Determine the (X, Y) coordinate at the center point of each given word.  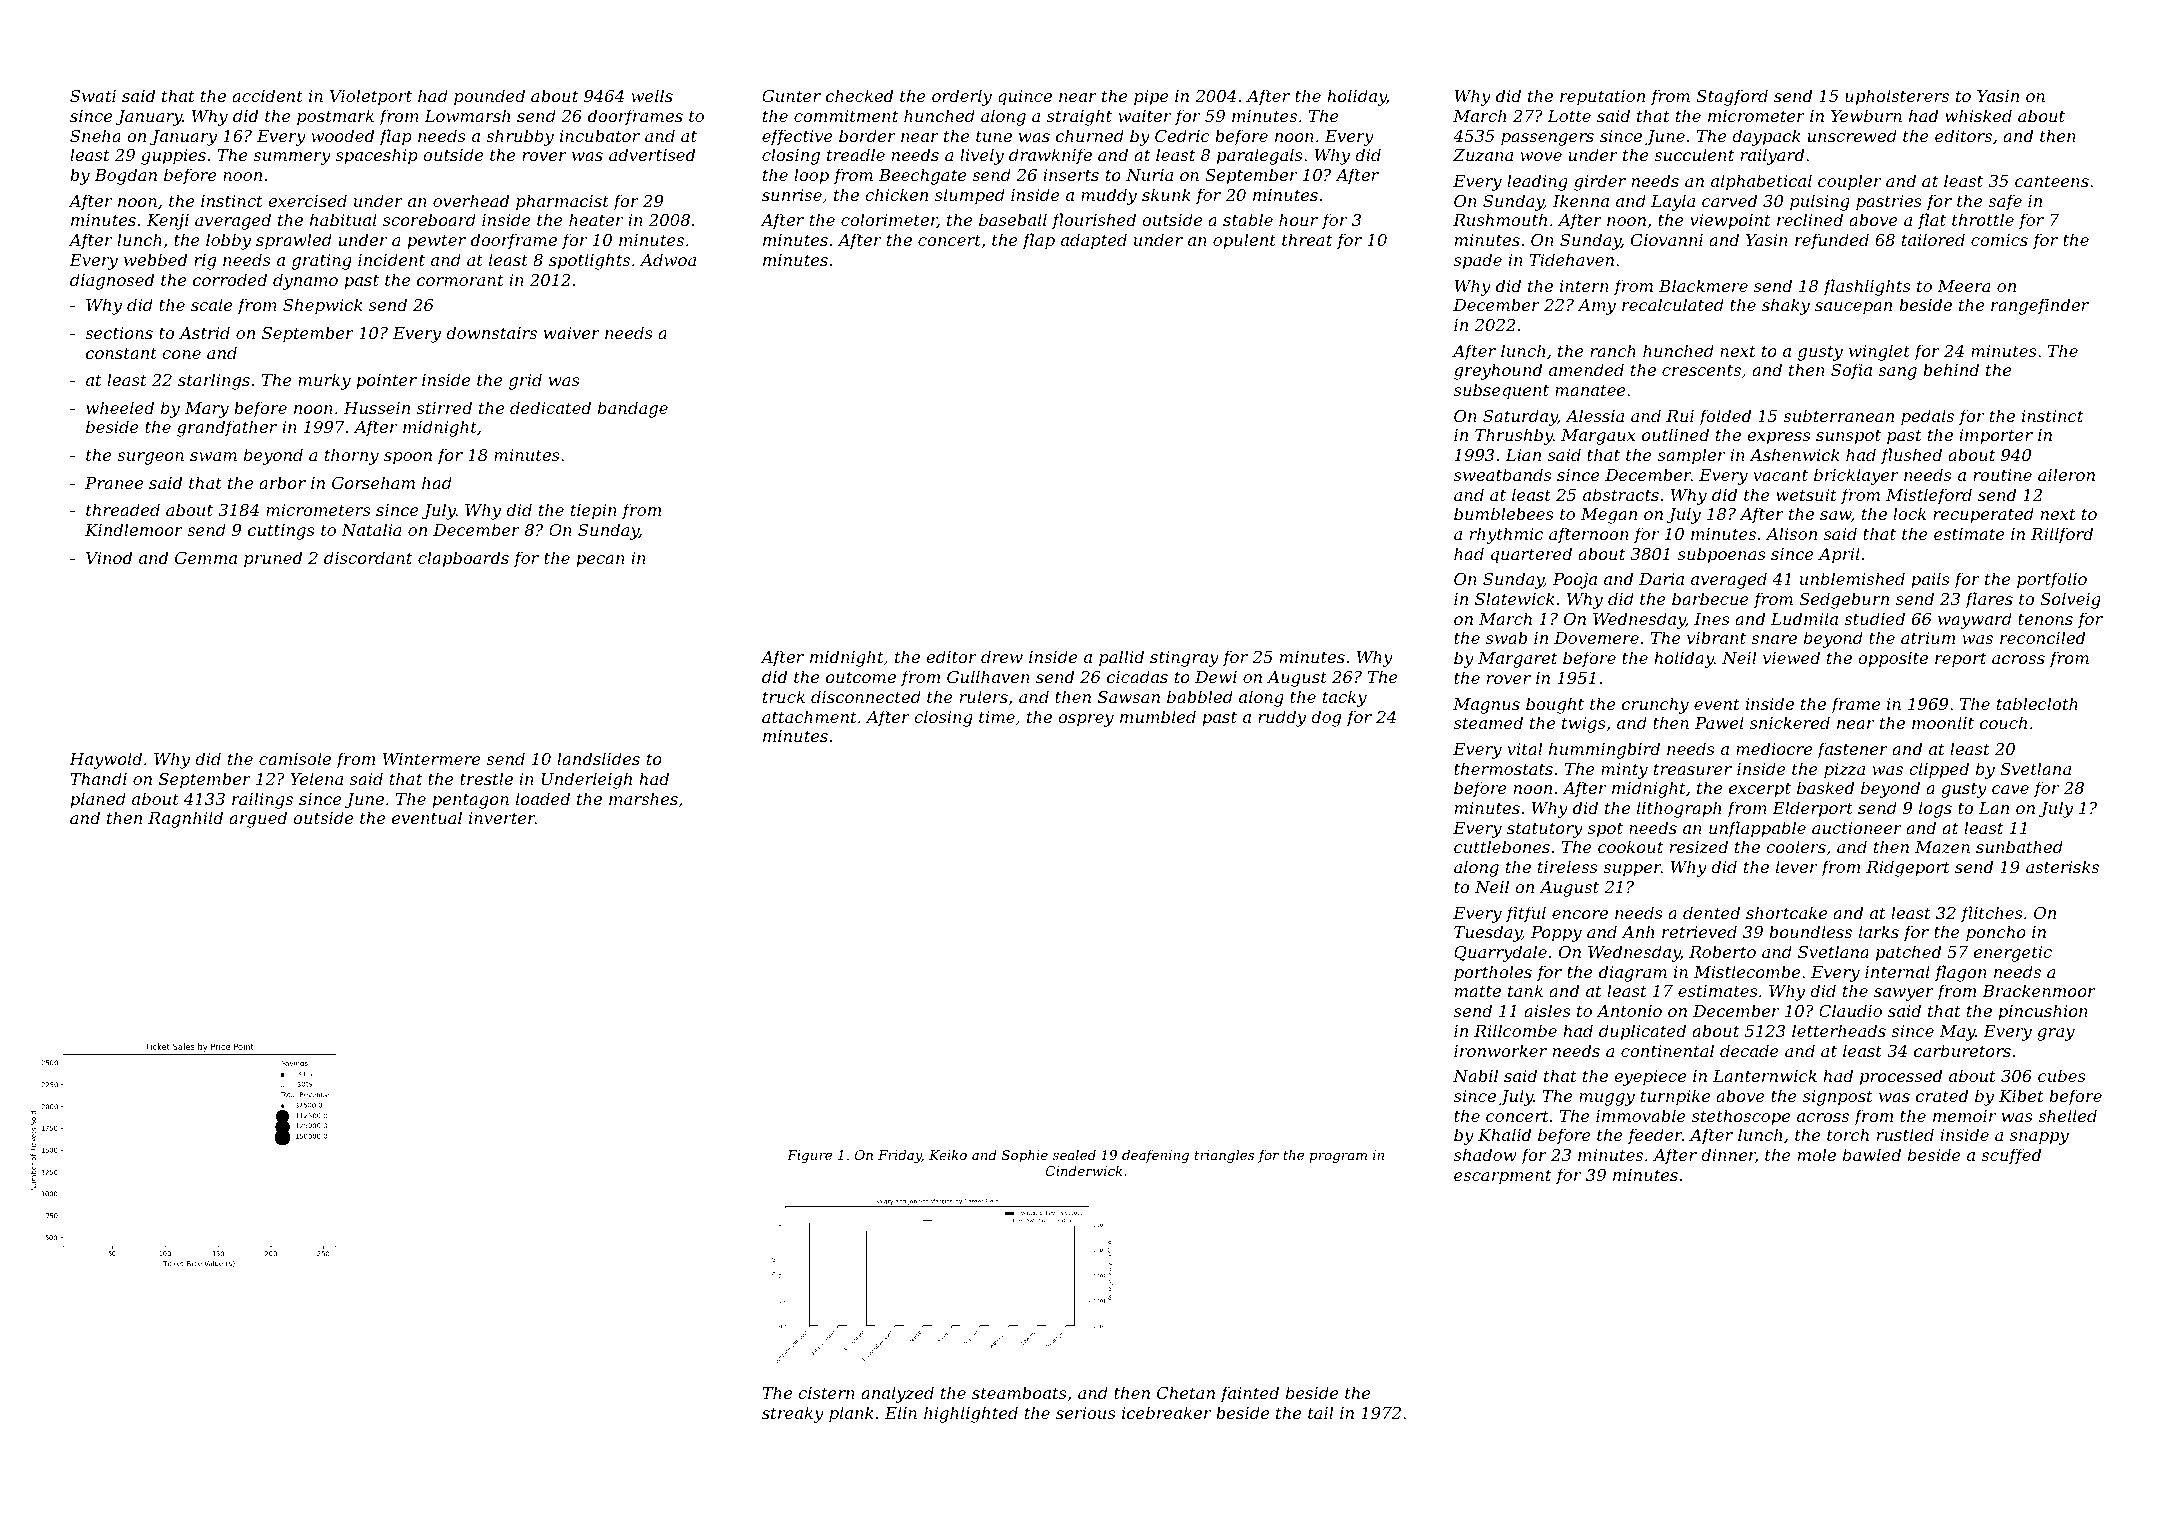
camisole (295, 758)
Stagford (1732, 97)
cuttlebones (1502, 846)
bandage (633, 409)
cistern (826, 1393)
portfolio (2052, 580)
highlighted (971, 1414)
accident (267, 95)
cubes (2062, 1075)
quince (1025, 98)
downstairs (491, 332)
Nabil (1475, 1075)
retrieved (1699, 931)
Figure (809, 1156)
